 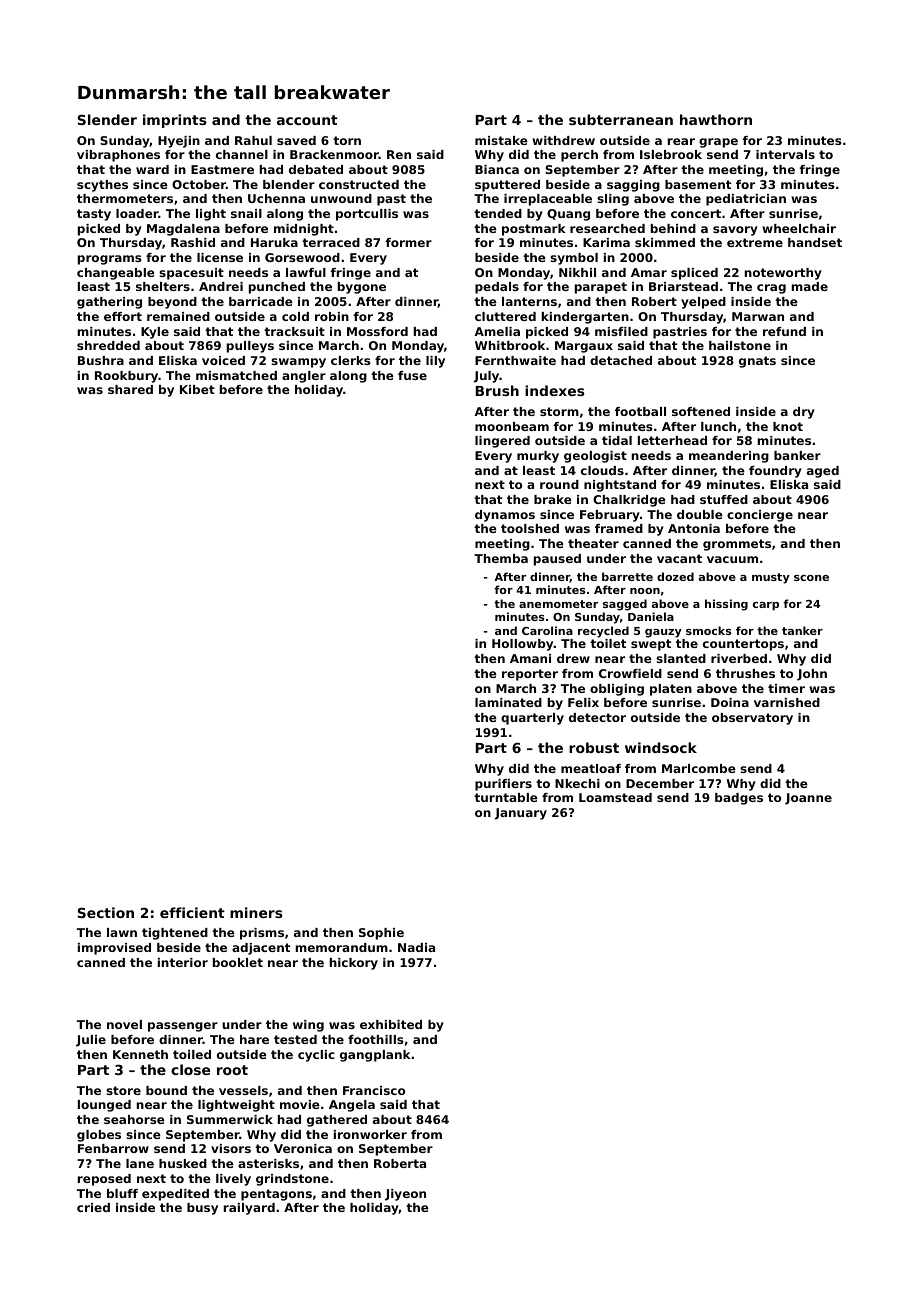 I want to click on laminated, so click(x=508, y=702).
